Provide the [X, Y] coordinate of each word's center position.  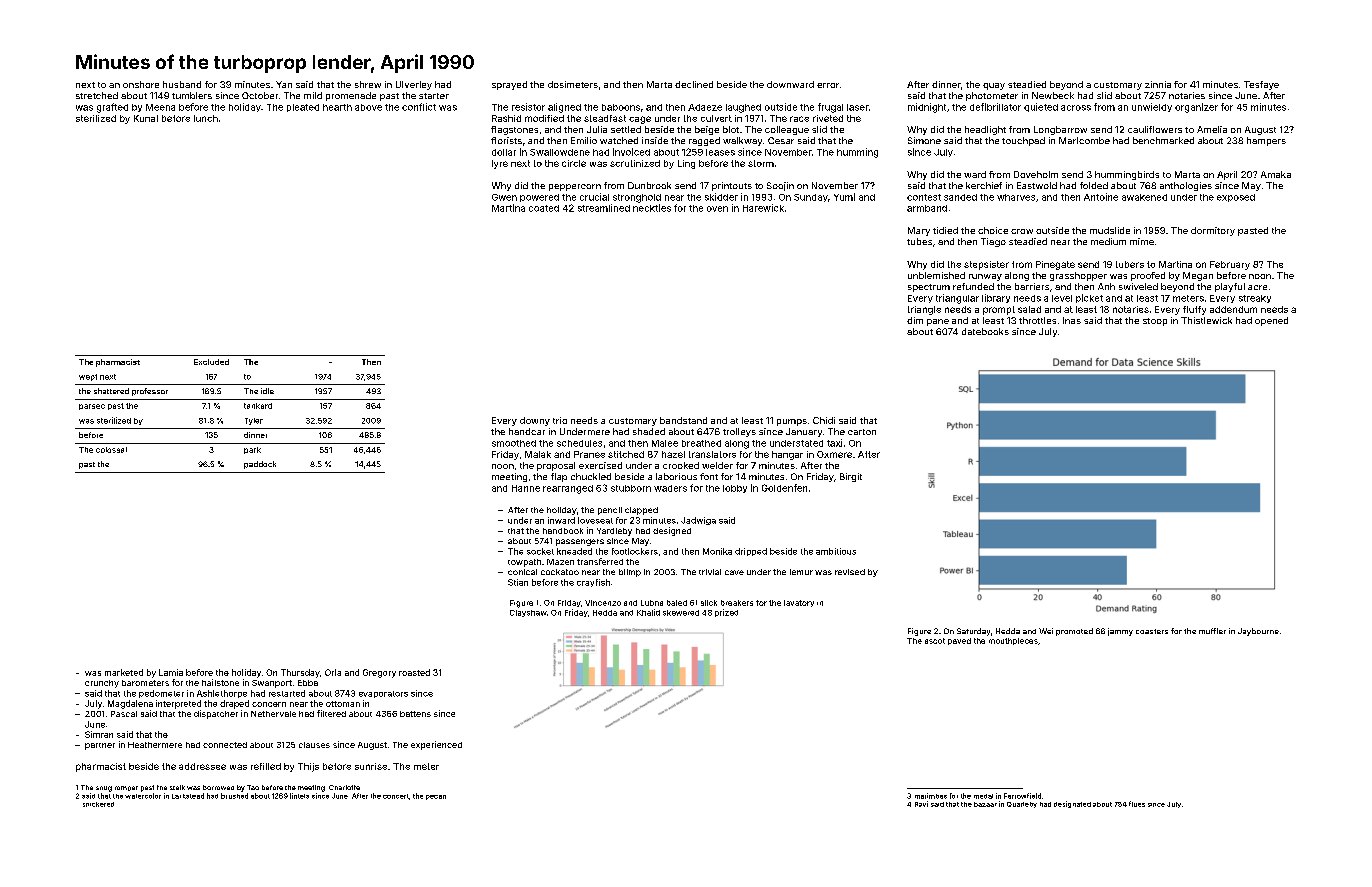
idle [267, 391]
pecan [436, 797]
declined [694, 84]
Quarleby [1022, 805]
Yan [284, 84]
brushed [234, 796]
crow [1022, 231]
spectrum [929, 288]
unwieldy [1152, 107]
